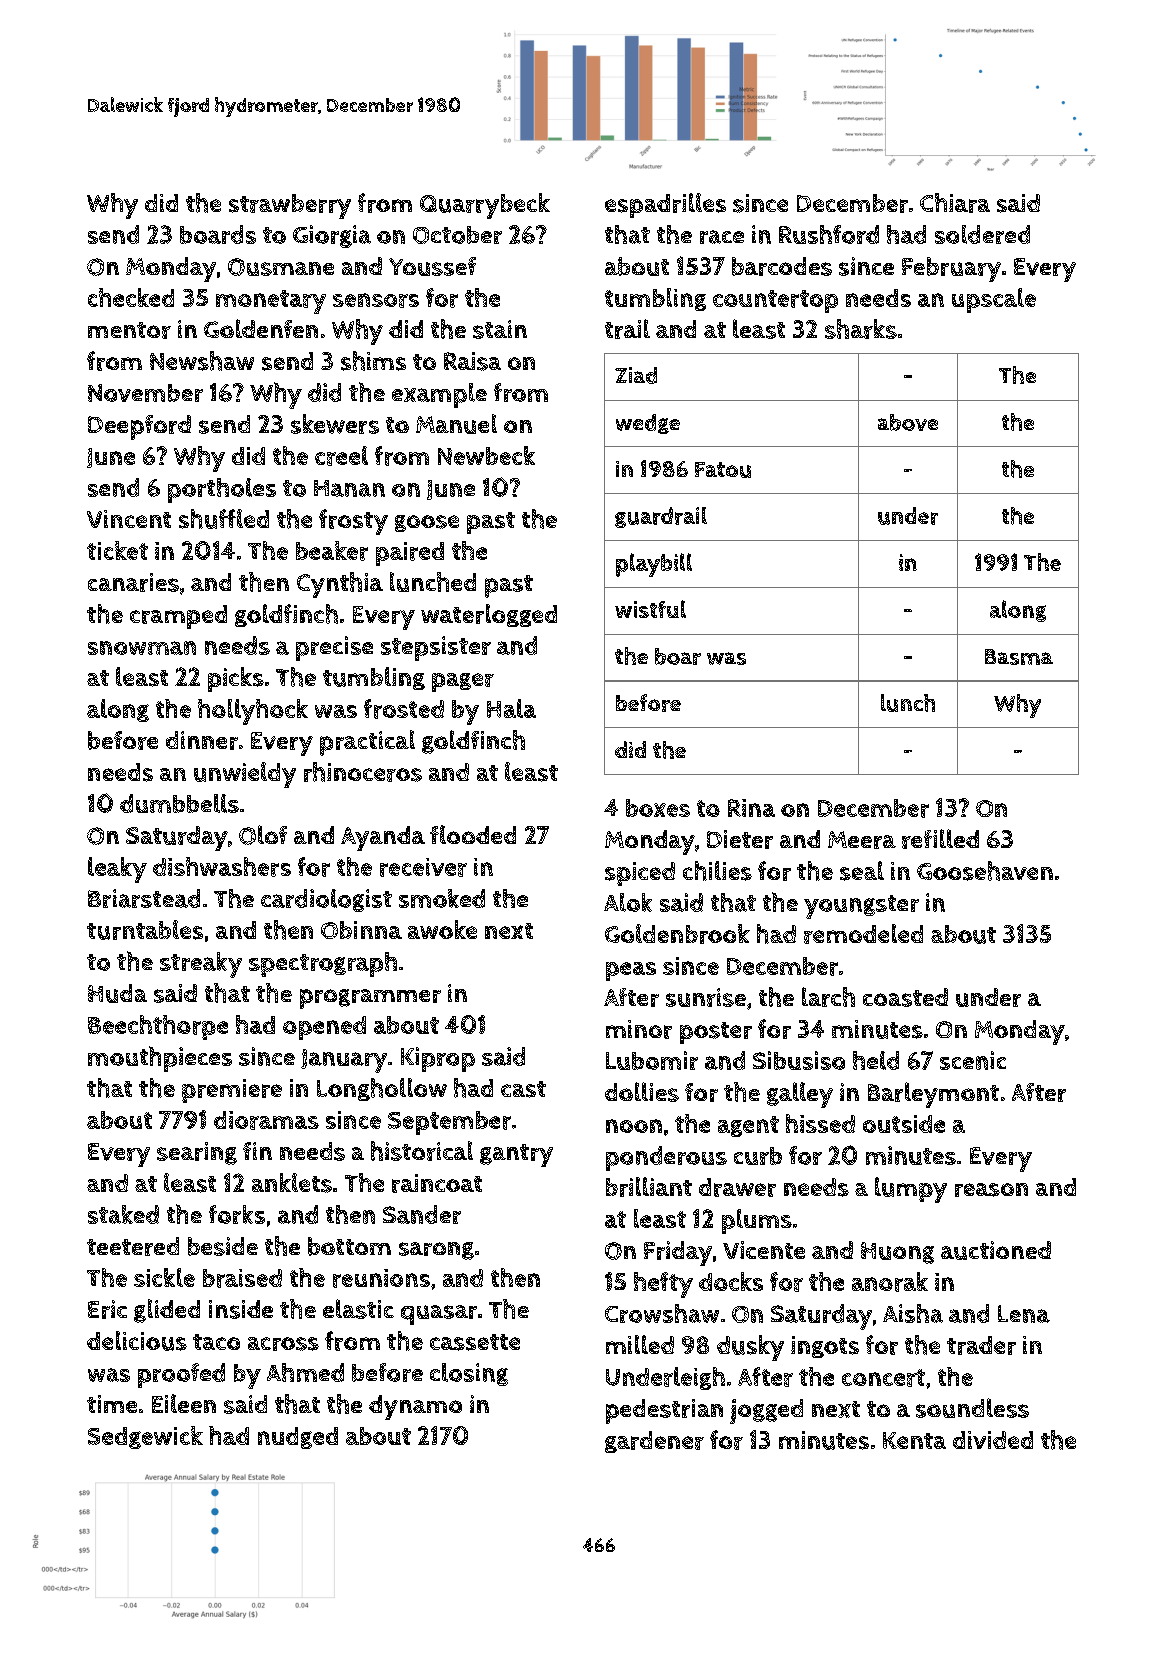 The width and height of the screenshot is (1165, 1654). What do you see at coordinates (908, 422) in the screenshot?
I see `above` at bounding box center [908, 422].
